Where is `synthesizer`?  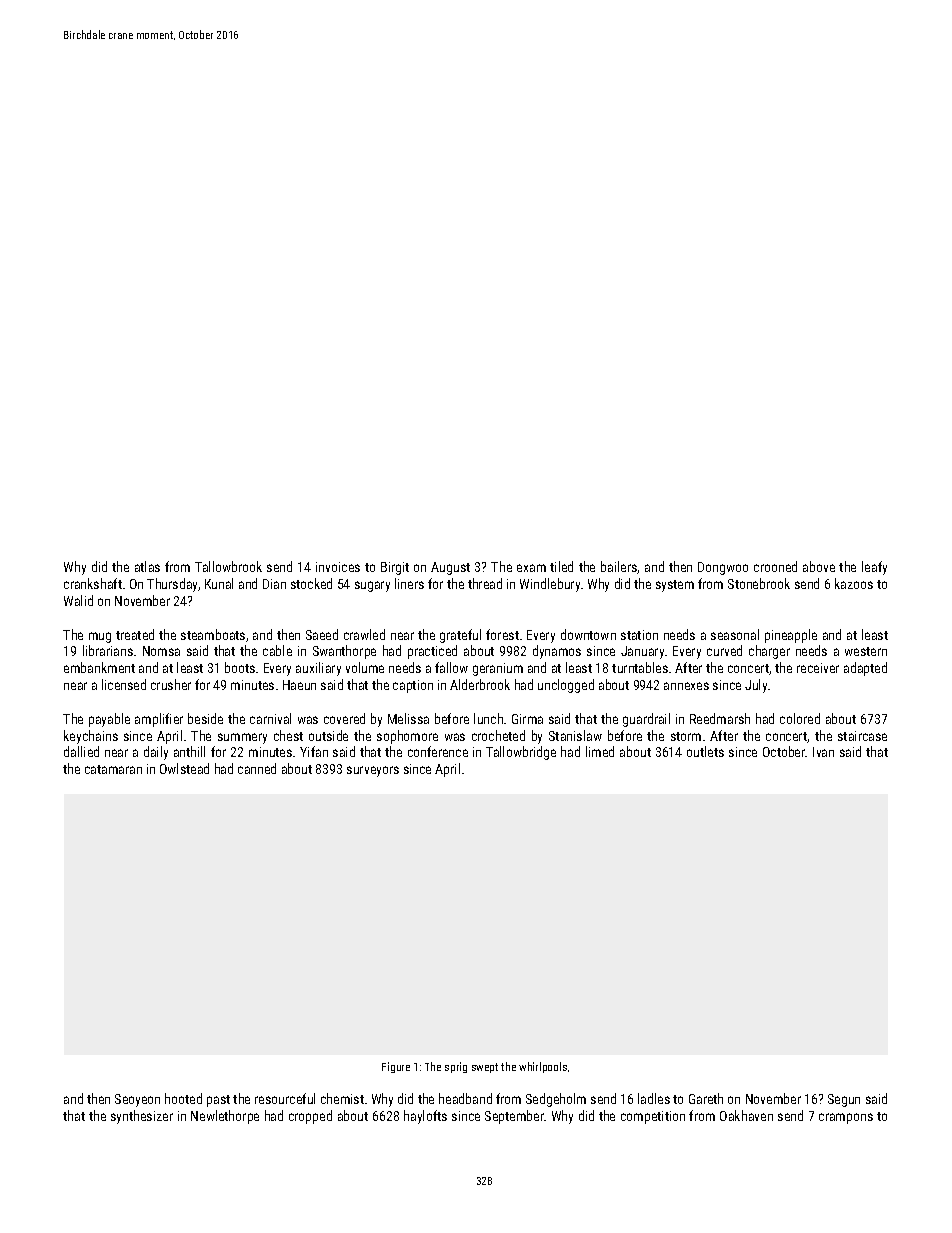
synthesizer is located at coordinates (142, 1117).
